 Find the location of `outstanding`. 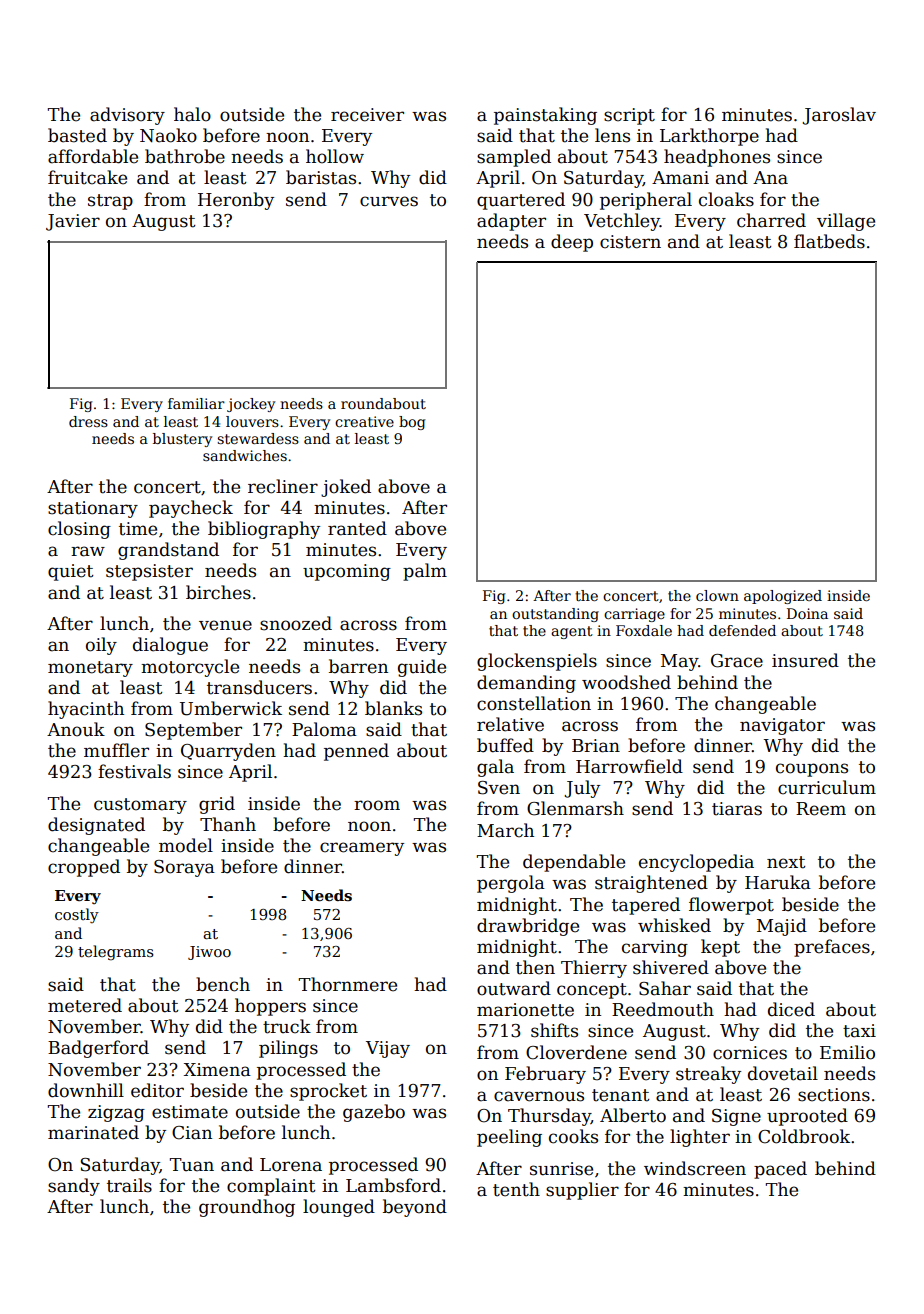

outstanding is located at coordinates (555, 615).
